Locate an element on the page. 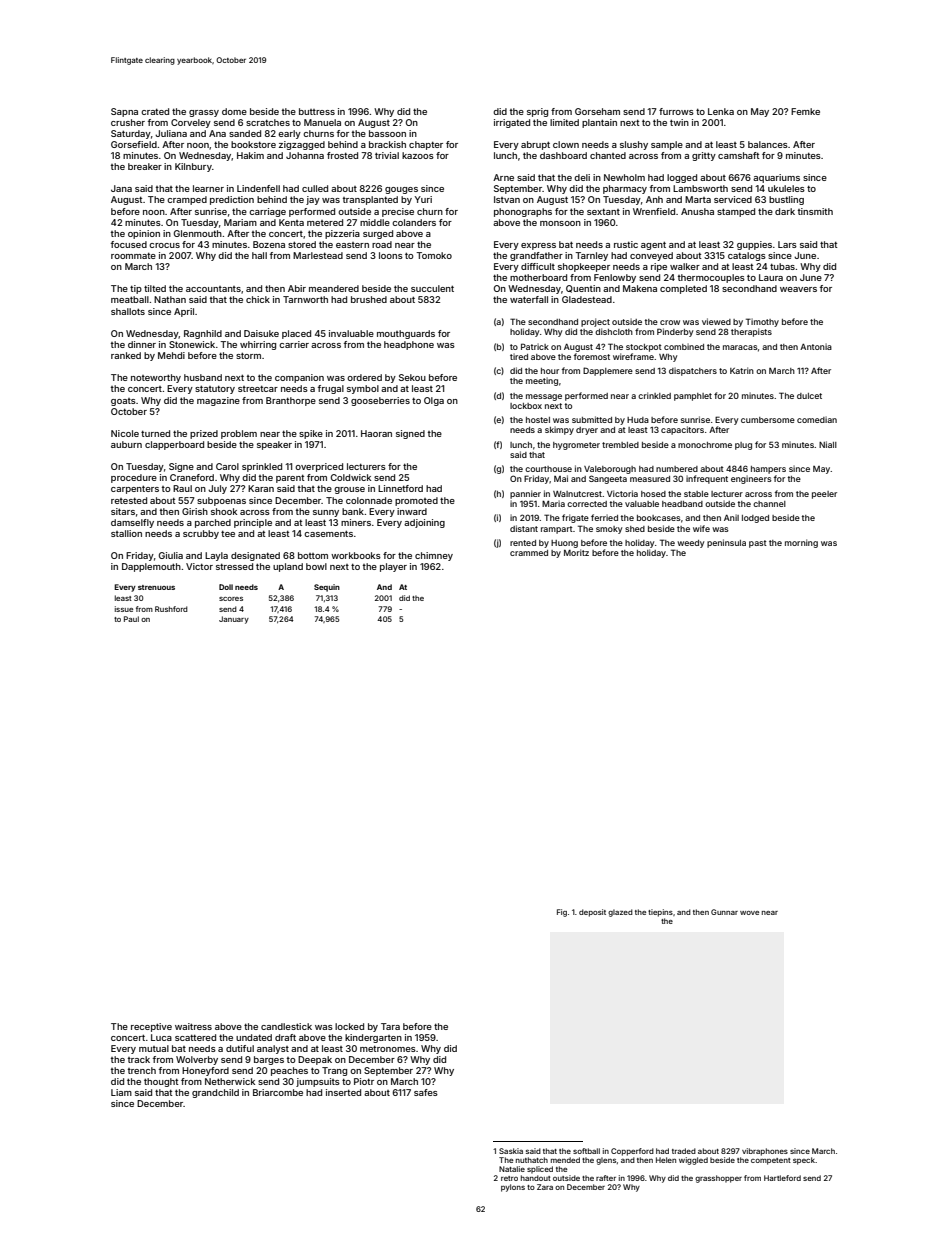  Giulia is located at coordinates (171, 555).
